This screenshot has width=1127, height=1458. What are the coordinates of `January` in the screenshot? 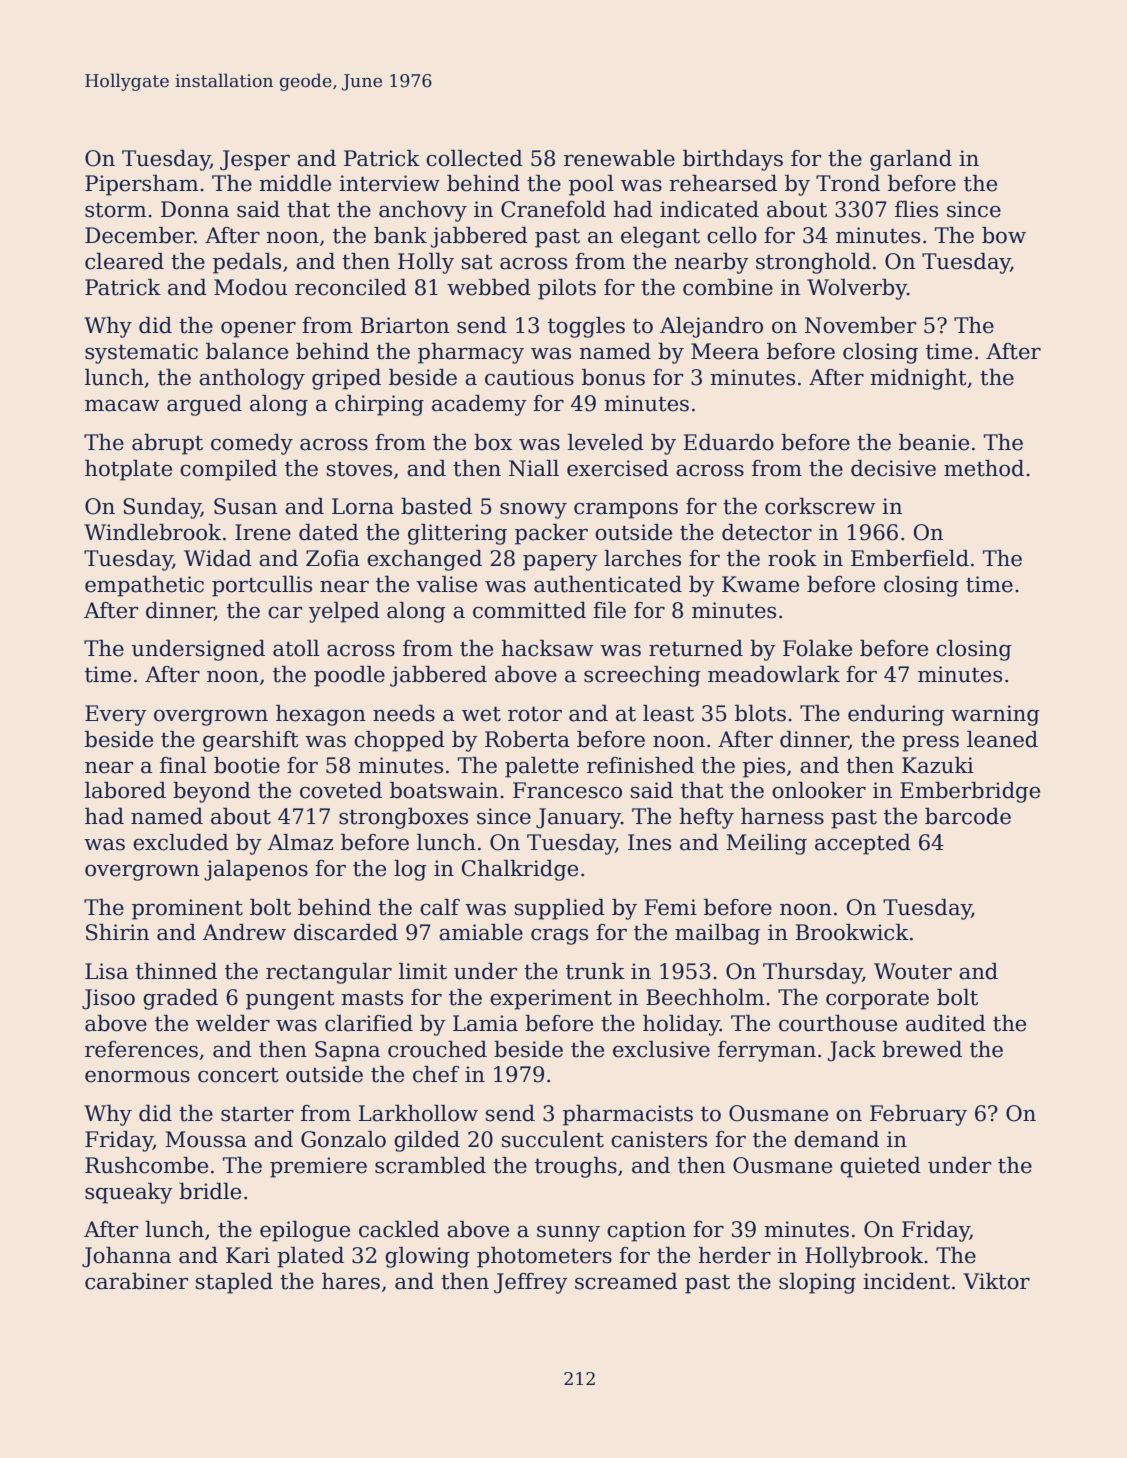 It's located at (578, 818).
